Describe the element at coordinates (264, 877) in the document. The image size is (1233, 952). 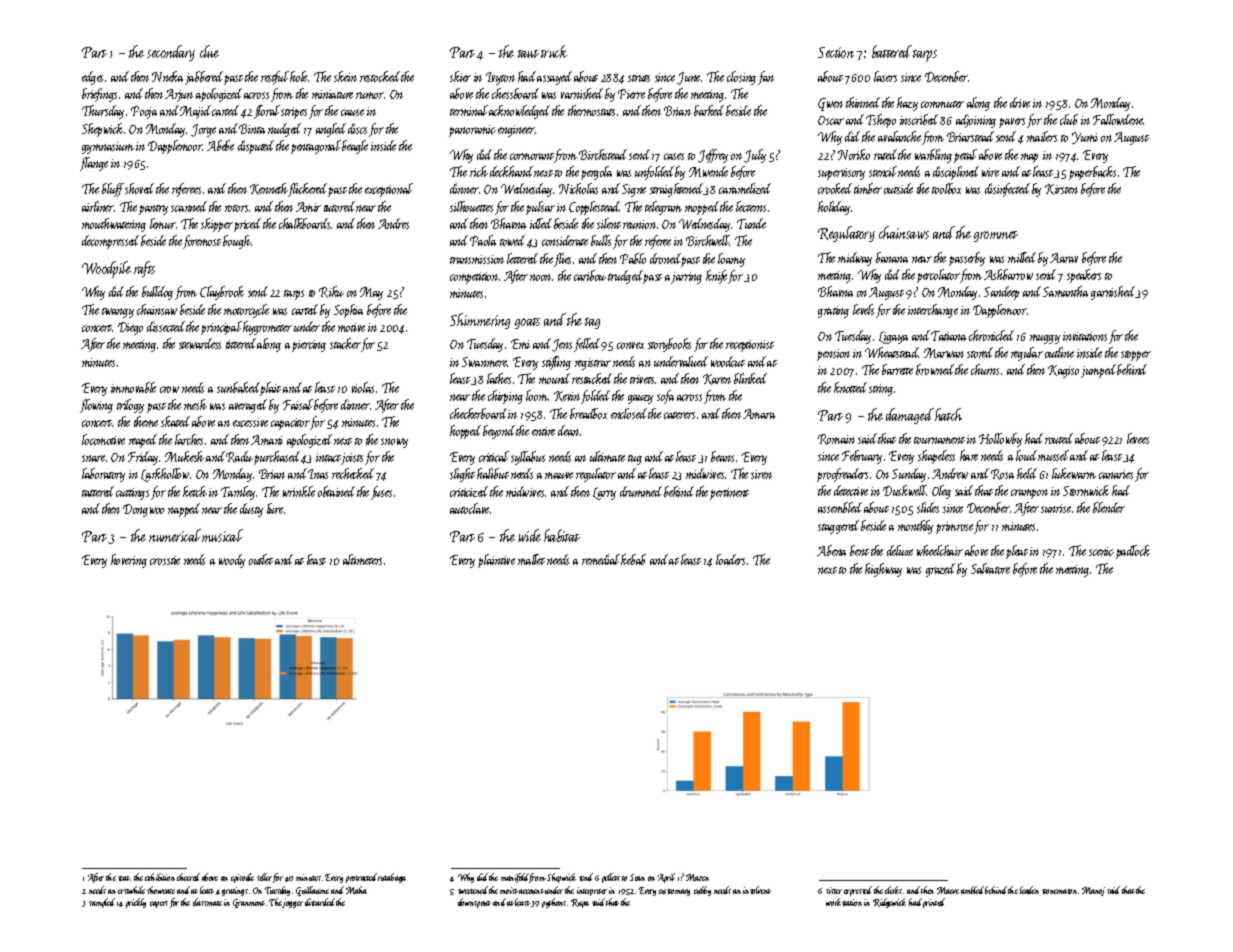
I see `seller` at that location.
